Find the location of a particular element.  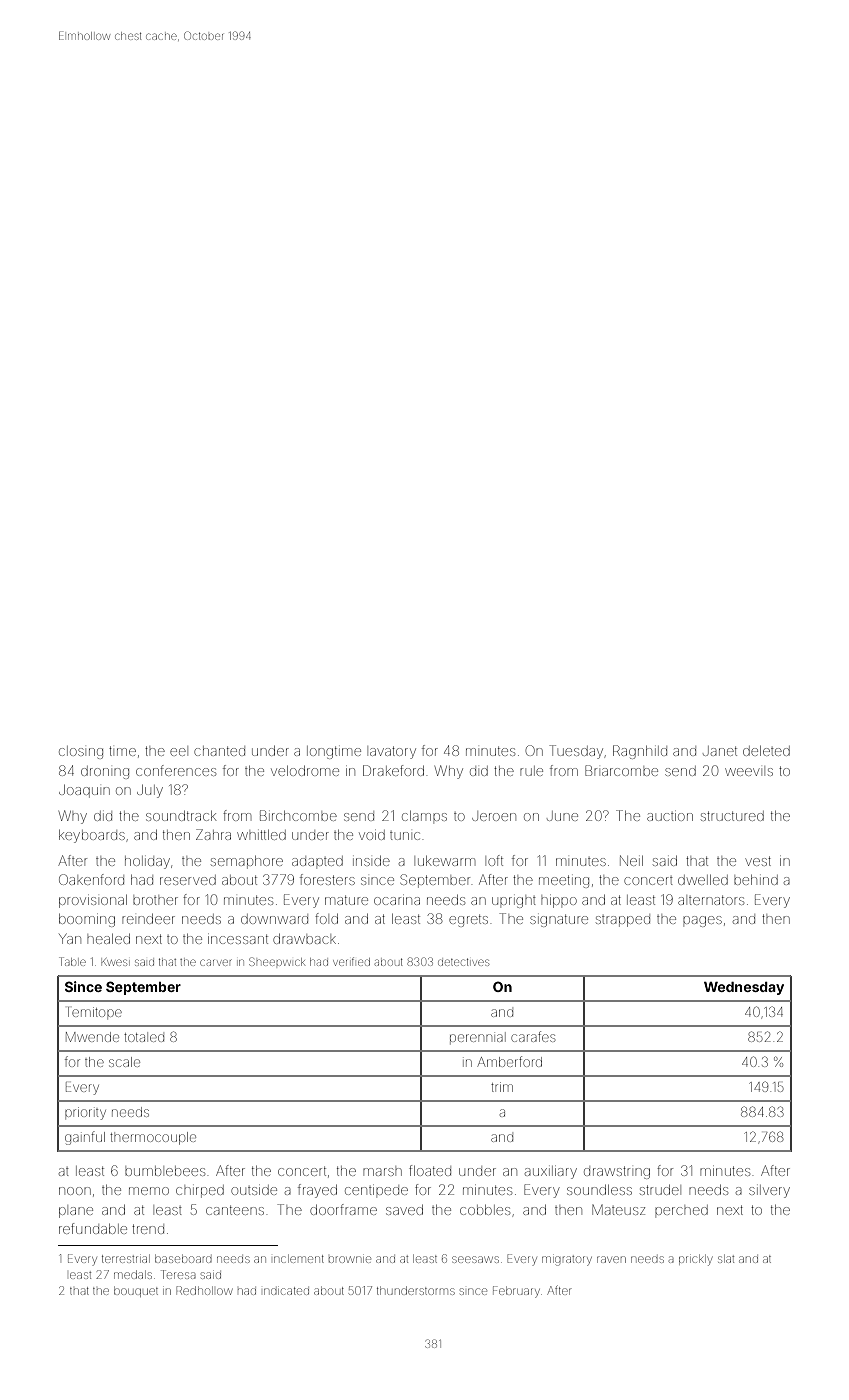

Ragnhild is located at coordinates (640, 752).
